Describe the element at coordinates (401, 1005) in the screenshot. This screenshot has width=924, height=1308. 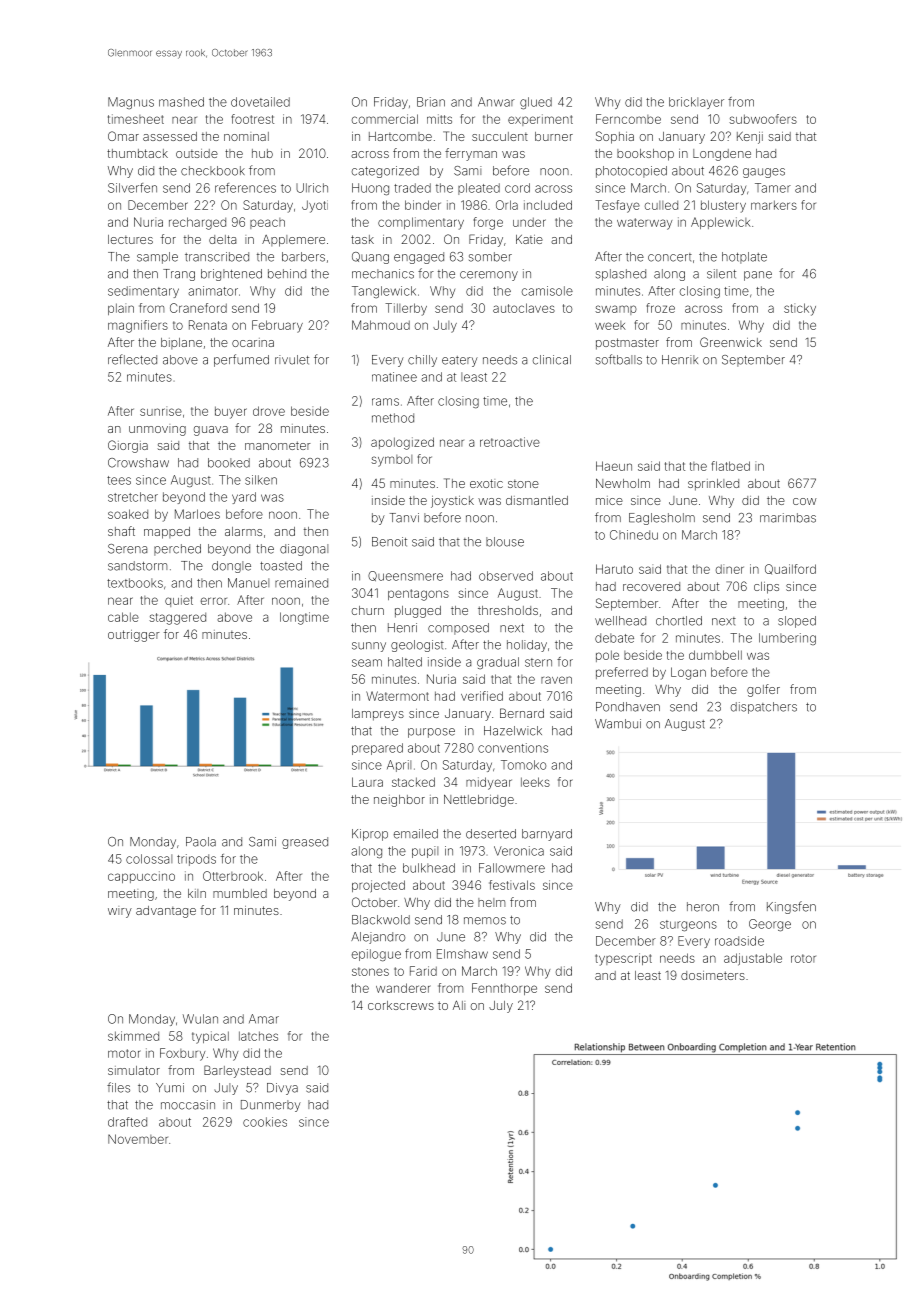
I see `corkscrews` at that location.
